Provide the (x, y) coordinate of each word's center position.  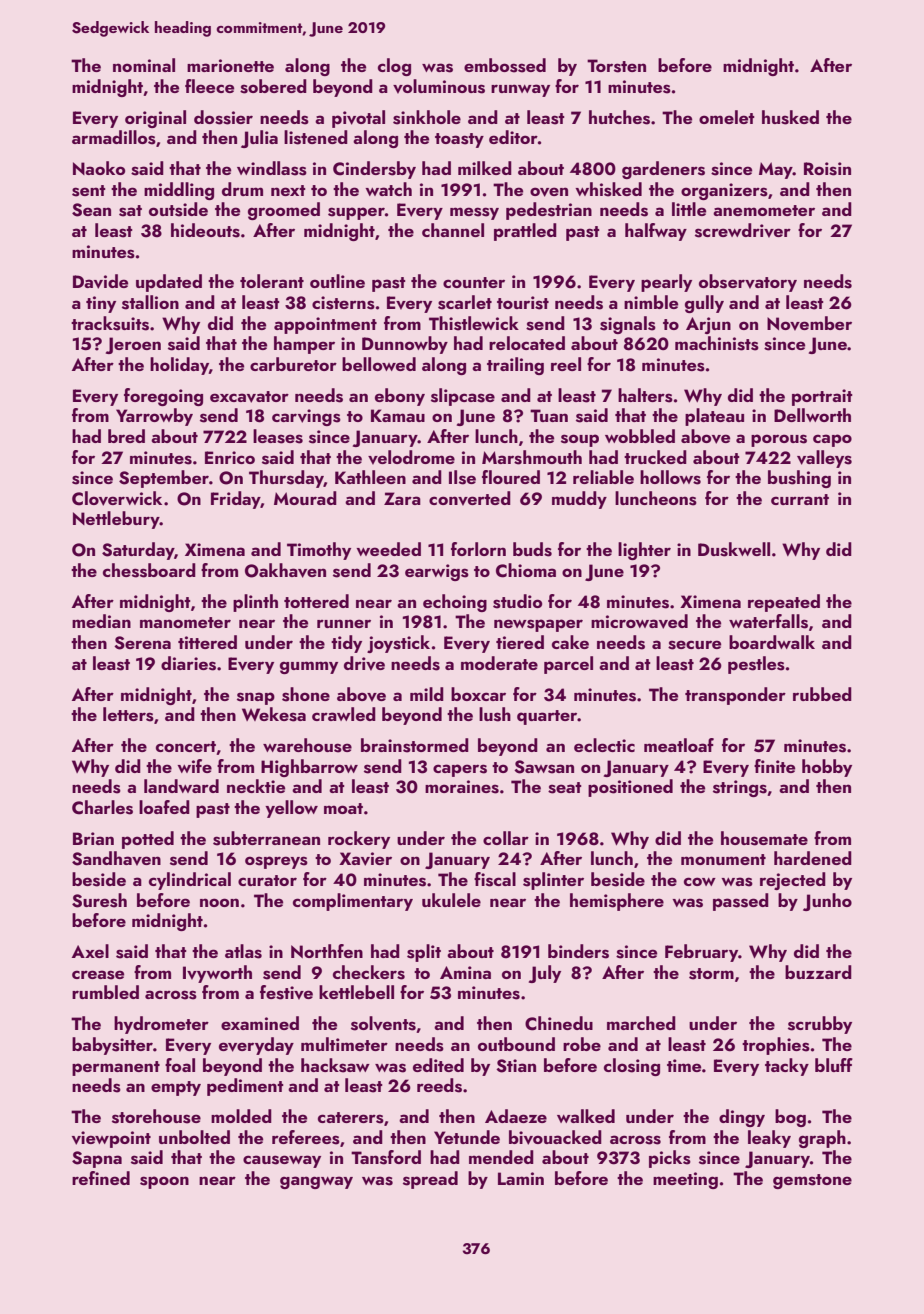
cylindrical (190, 881)
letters (128, 714)
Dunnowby (405, 345)
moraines (462, 787)
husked (790, 117)
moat (343, 808)
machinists (717, 343)
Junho (827, 902)
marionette (230, 65)
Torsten (616, 66)
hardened (813, 858)
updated (169, 283)
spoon (164, 1182)
